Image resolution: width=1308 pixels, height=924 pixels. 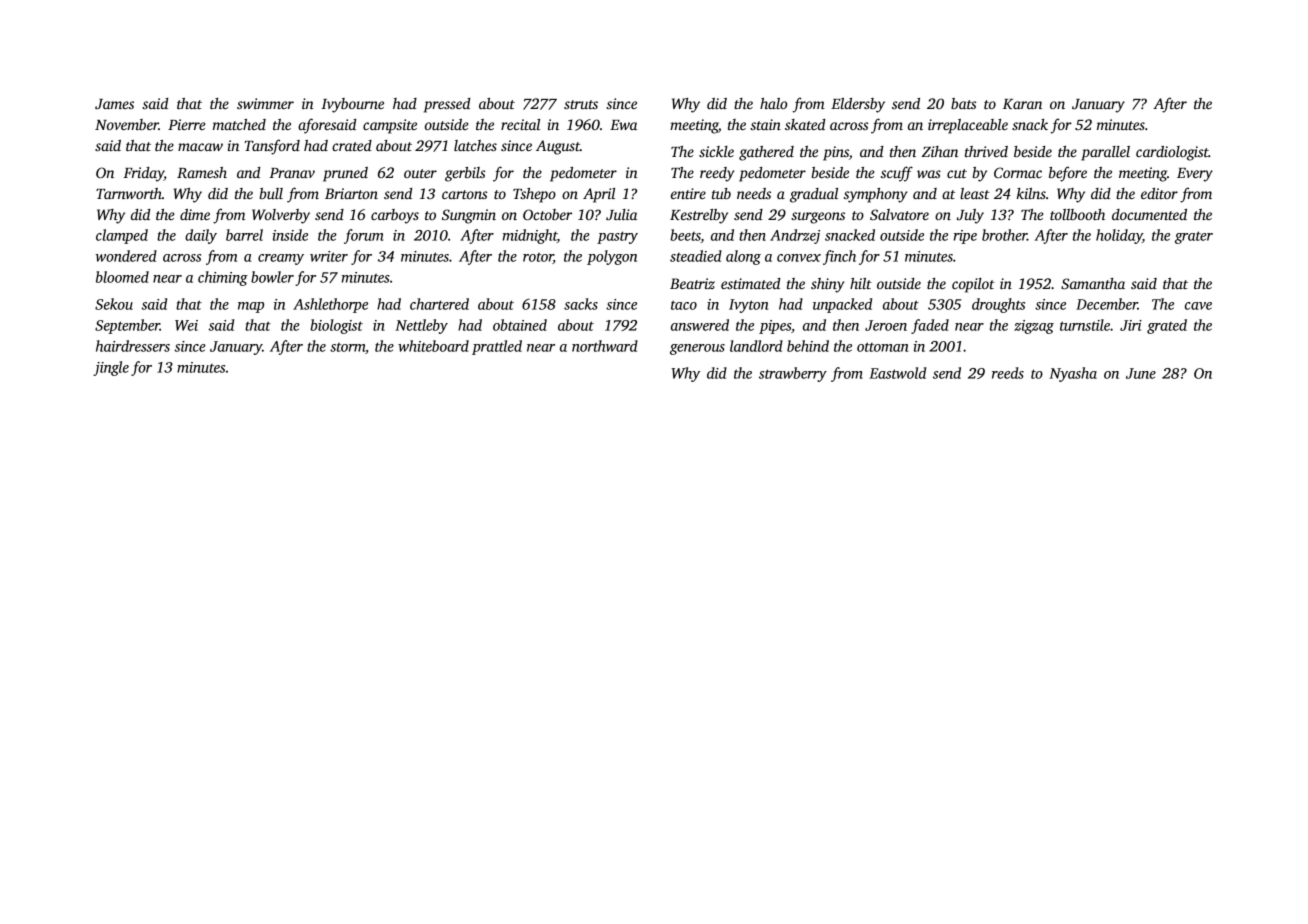 What do you see at coordinates (1022, 104) in the image?
I see `Karan` at bounding box center [1022, 104].
